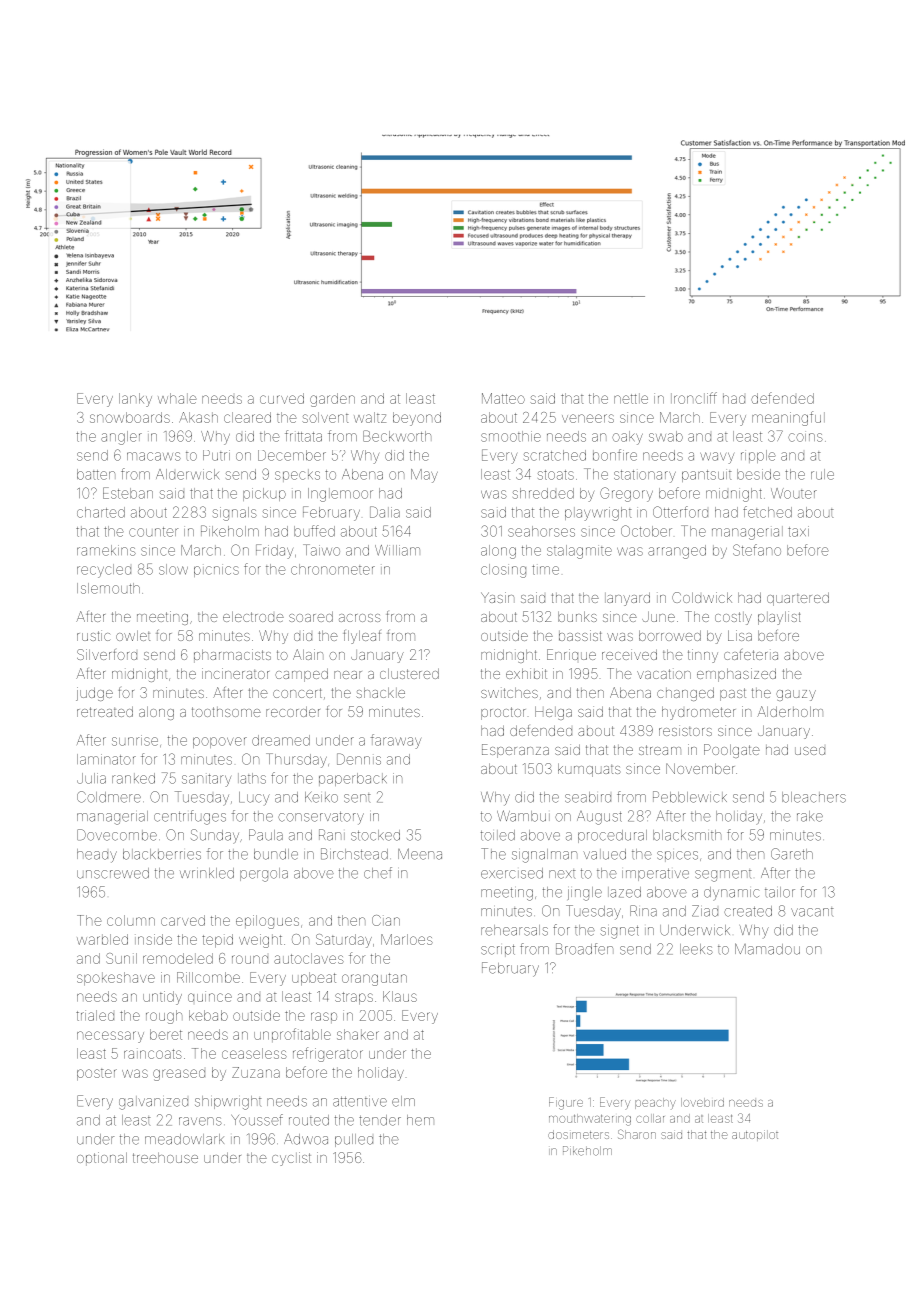  I want to click on signalman, so click(544, 856).
